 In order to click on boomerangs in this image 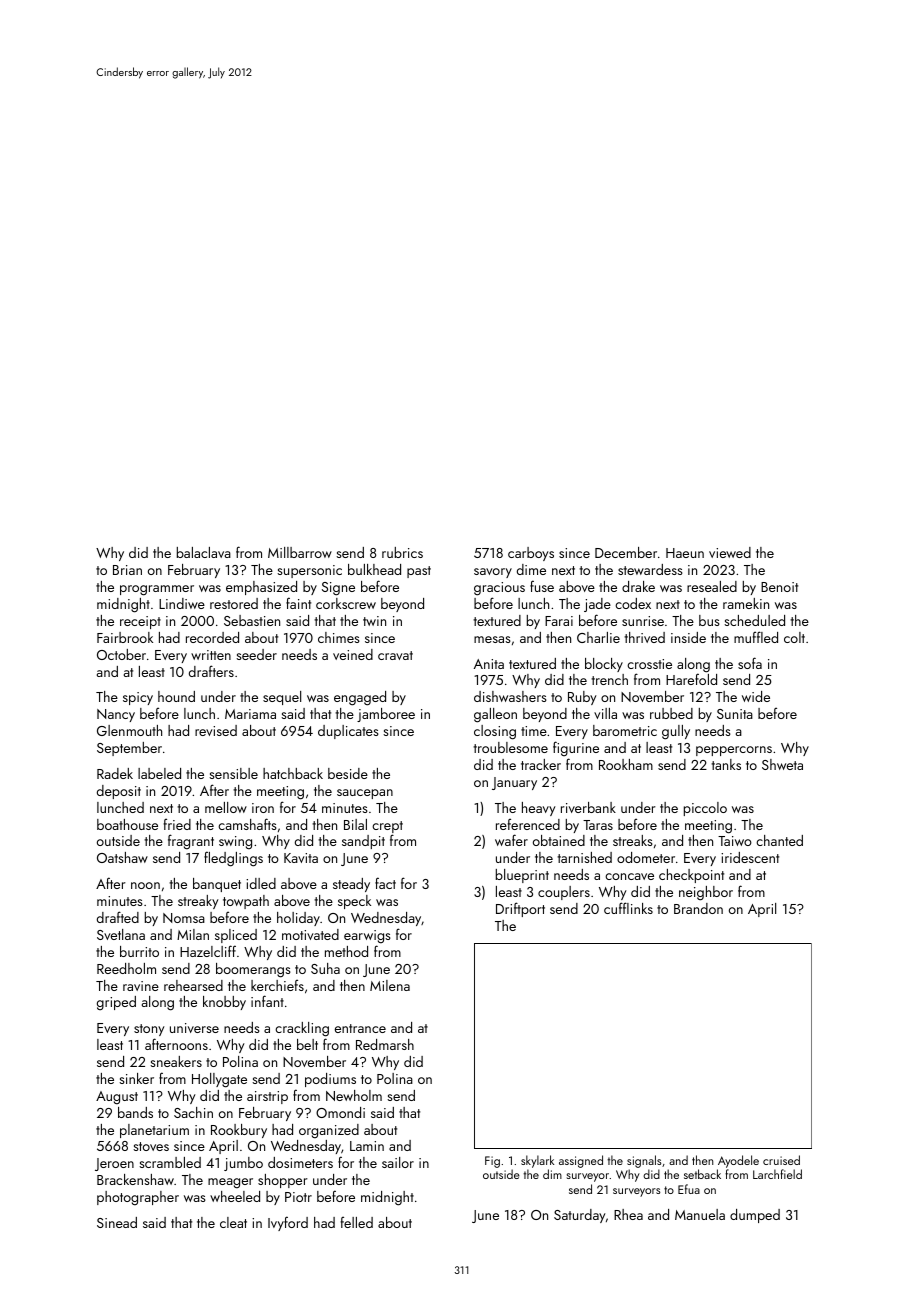, I will do `click(253, 970)`.
